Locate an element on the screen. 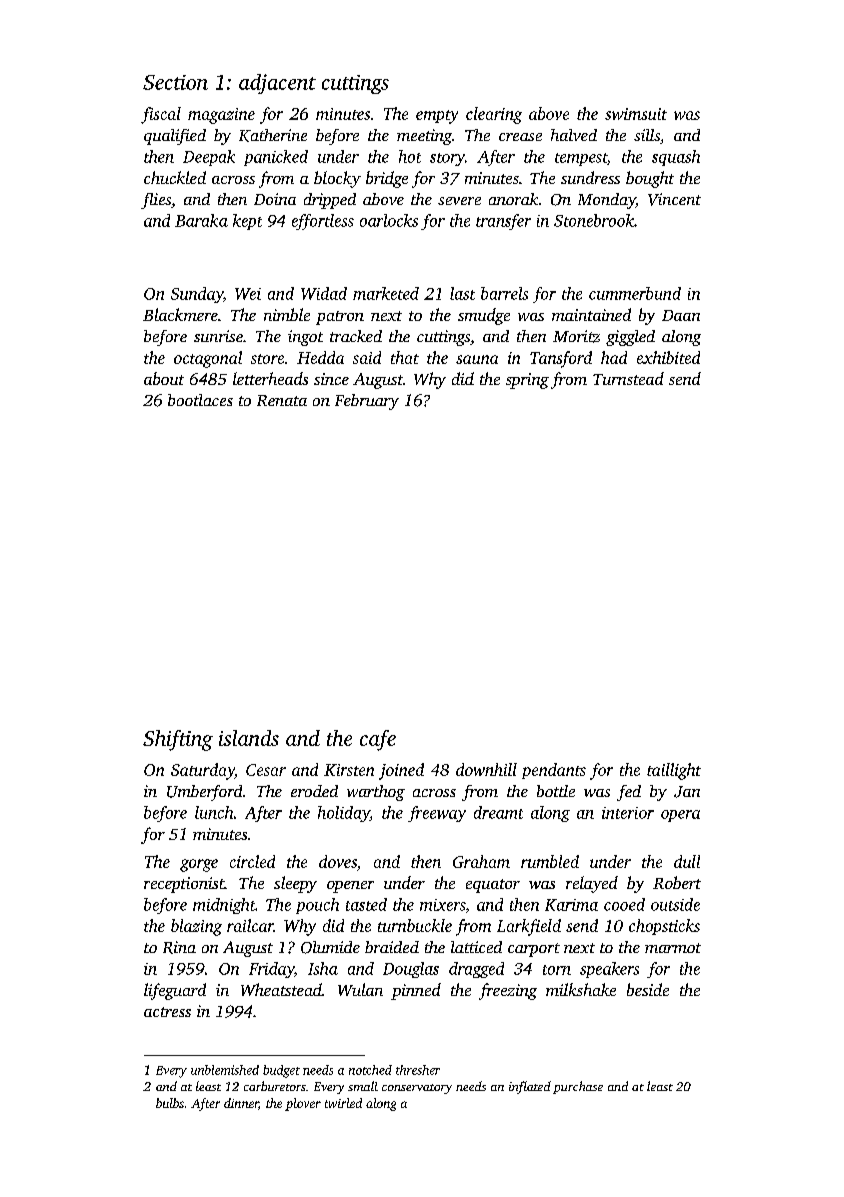 The width and height of the screenshot is (844, 1197). Saturday is located at coordinates (203, 771).
